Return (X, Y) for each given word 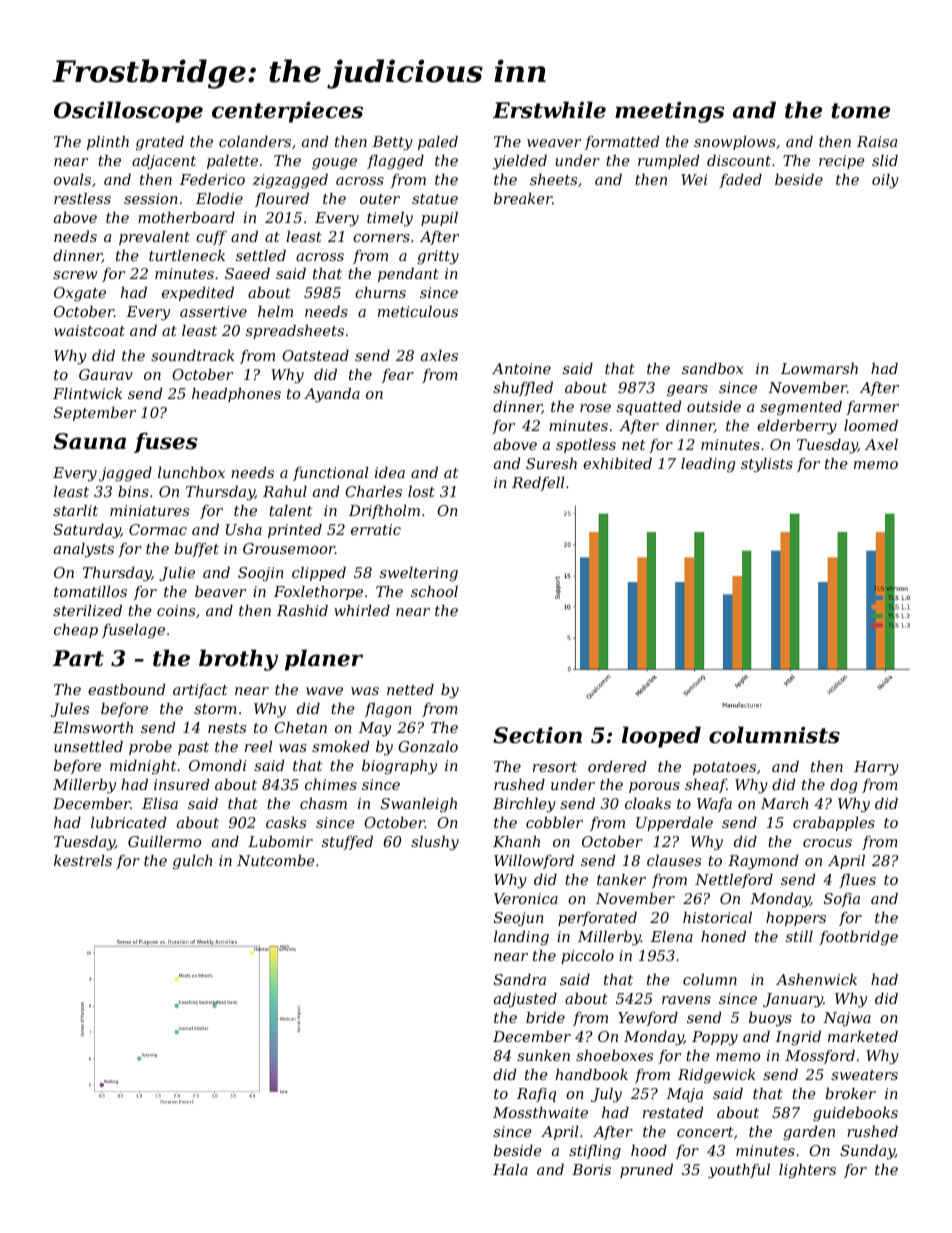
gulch (193, 862)
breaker (523, 198)
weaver (554, 143)
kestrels (83, 860)
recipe (842, 162)
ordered (617, 766)
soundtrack (192, 355)
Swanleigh (419, 805)
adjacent (164, 162)
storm (215, 709)
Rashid (302, 610)
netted (410, 689)
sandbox (712, 368)
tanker (621, 879)
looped (661, 737)
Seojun (519, 919)
